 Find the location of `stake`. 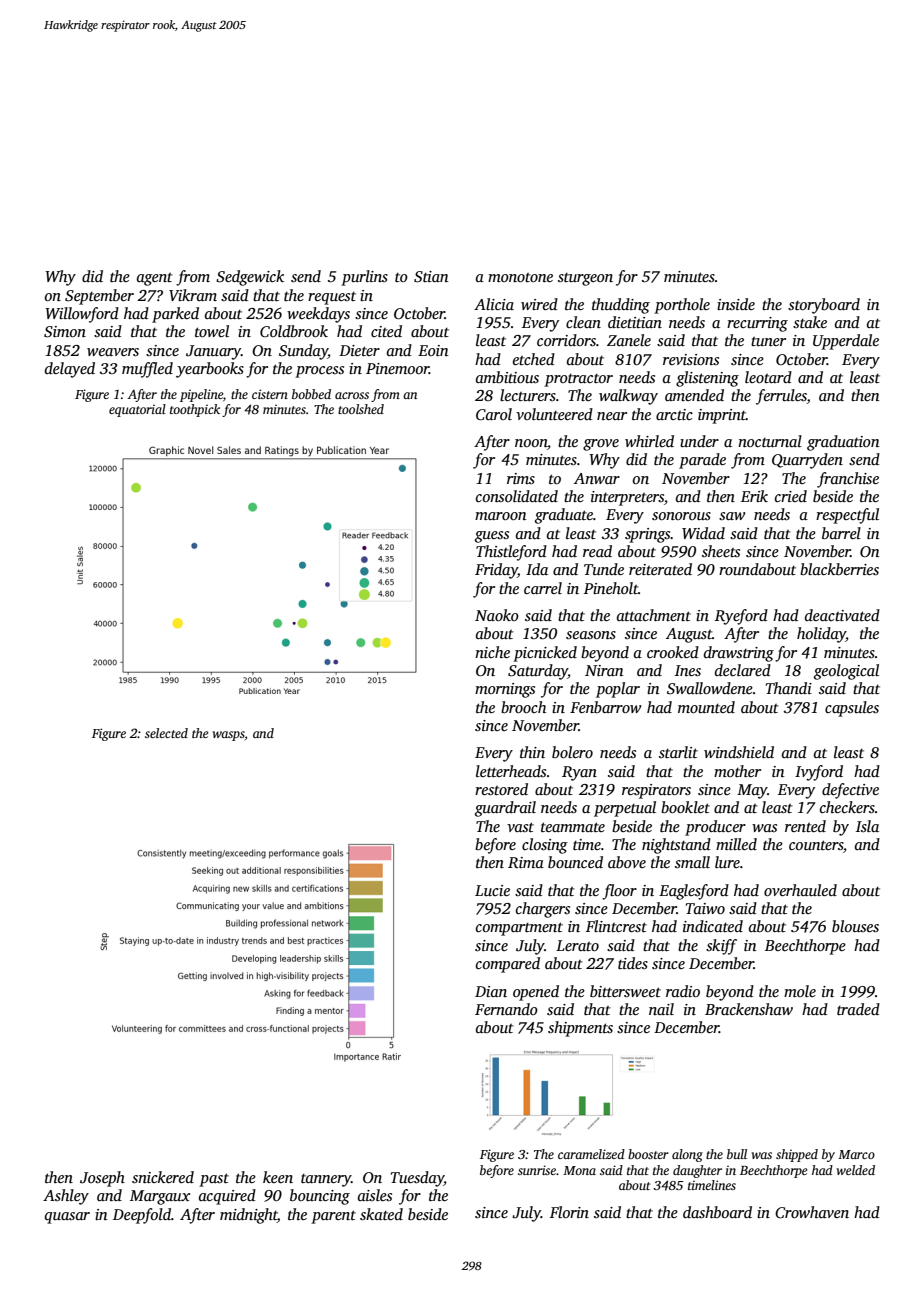

stake is located at coordinates (810, 322).
